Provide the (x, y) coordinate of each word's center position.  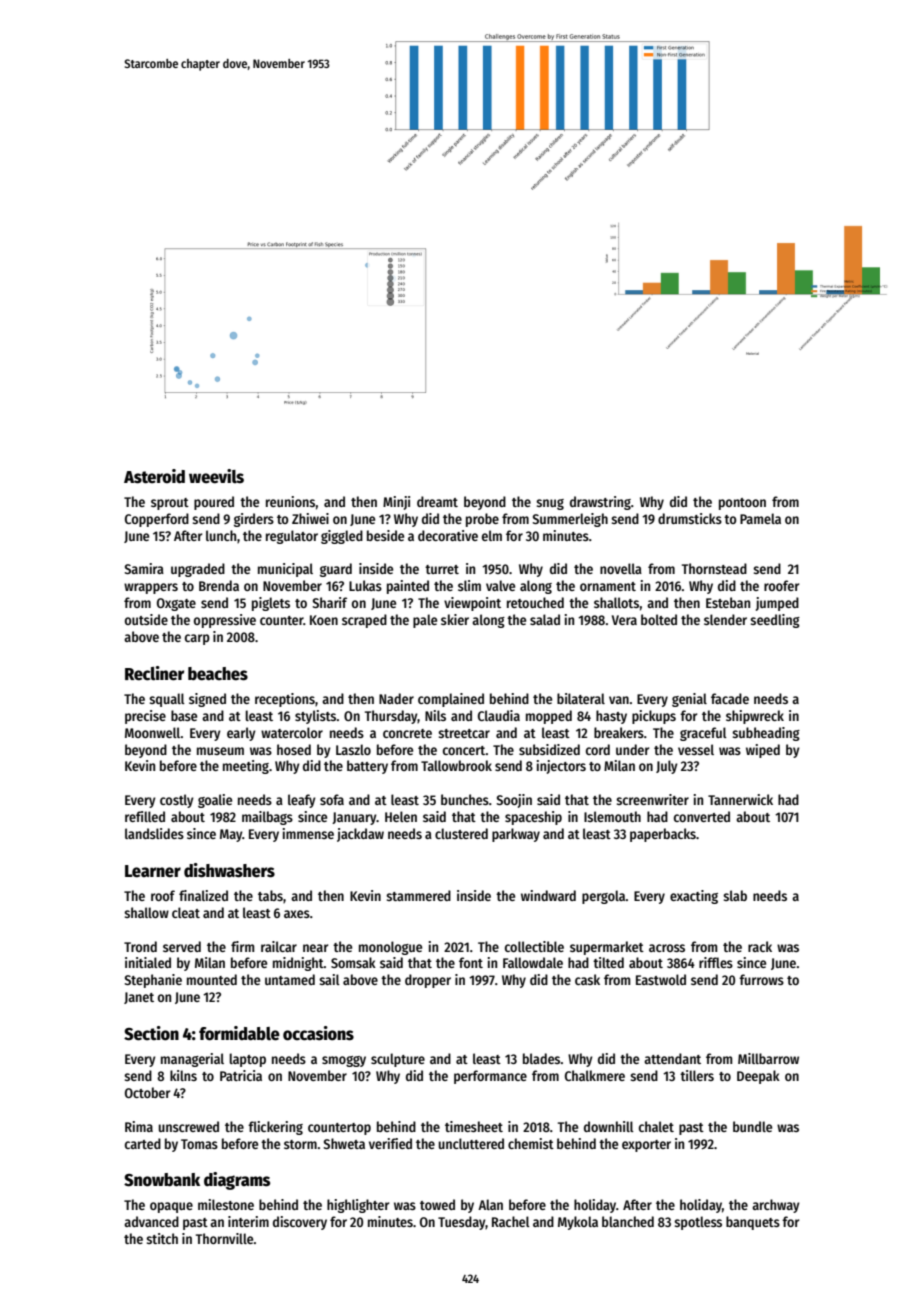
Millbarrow (768, 1058)
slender (725, 619)
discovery (300, 1223)
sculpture (398, 1060)
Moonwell (153, 732)
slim (469, 585)
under (632, 749)
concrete (407, 733)
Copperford (157, 520)
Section (151, 1033)
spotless (698, 1223)
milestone (226, 1204)
